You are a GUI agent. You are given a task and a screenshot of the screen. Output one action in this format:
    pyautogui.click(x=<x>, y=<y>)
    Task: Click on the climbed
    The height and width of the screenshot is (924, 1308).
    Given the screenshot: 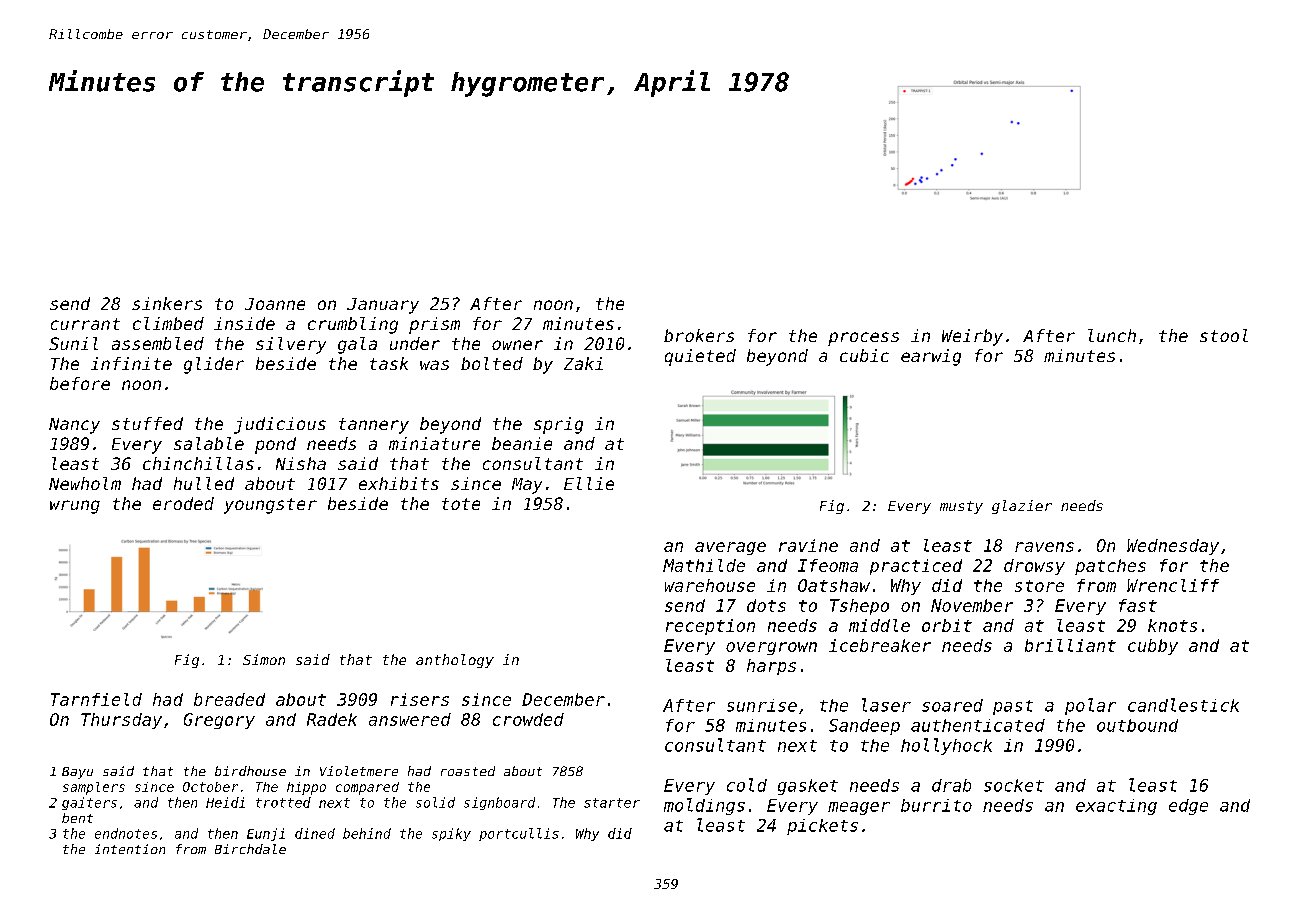 What is the action you would take?
    pyautogui.click(x=168, y=323)
